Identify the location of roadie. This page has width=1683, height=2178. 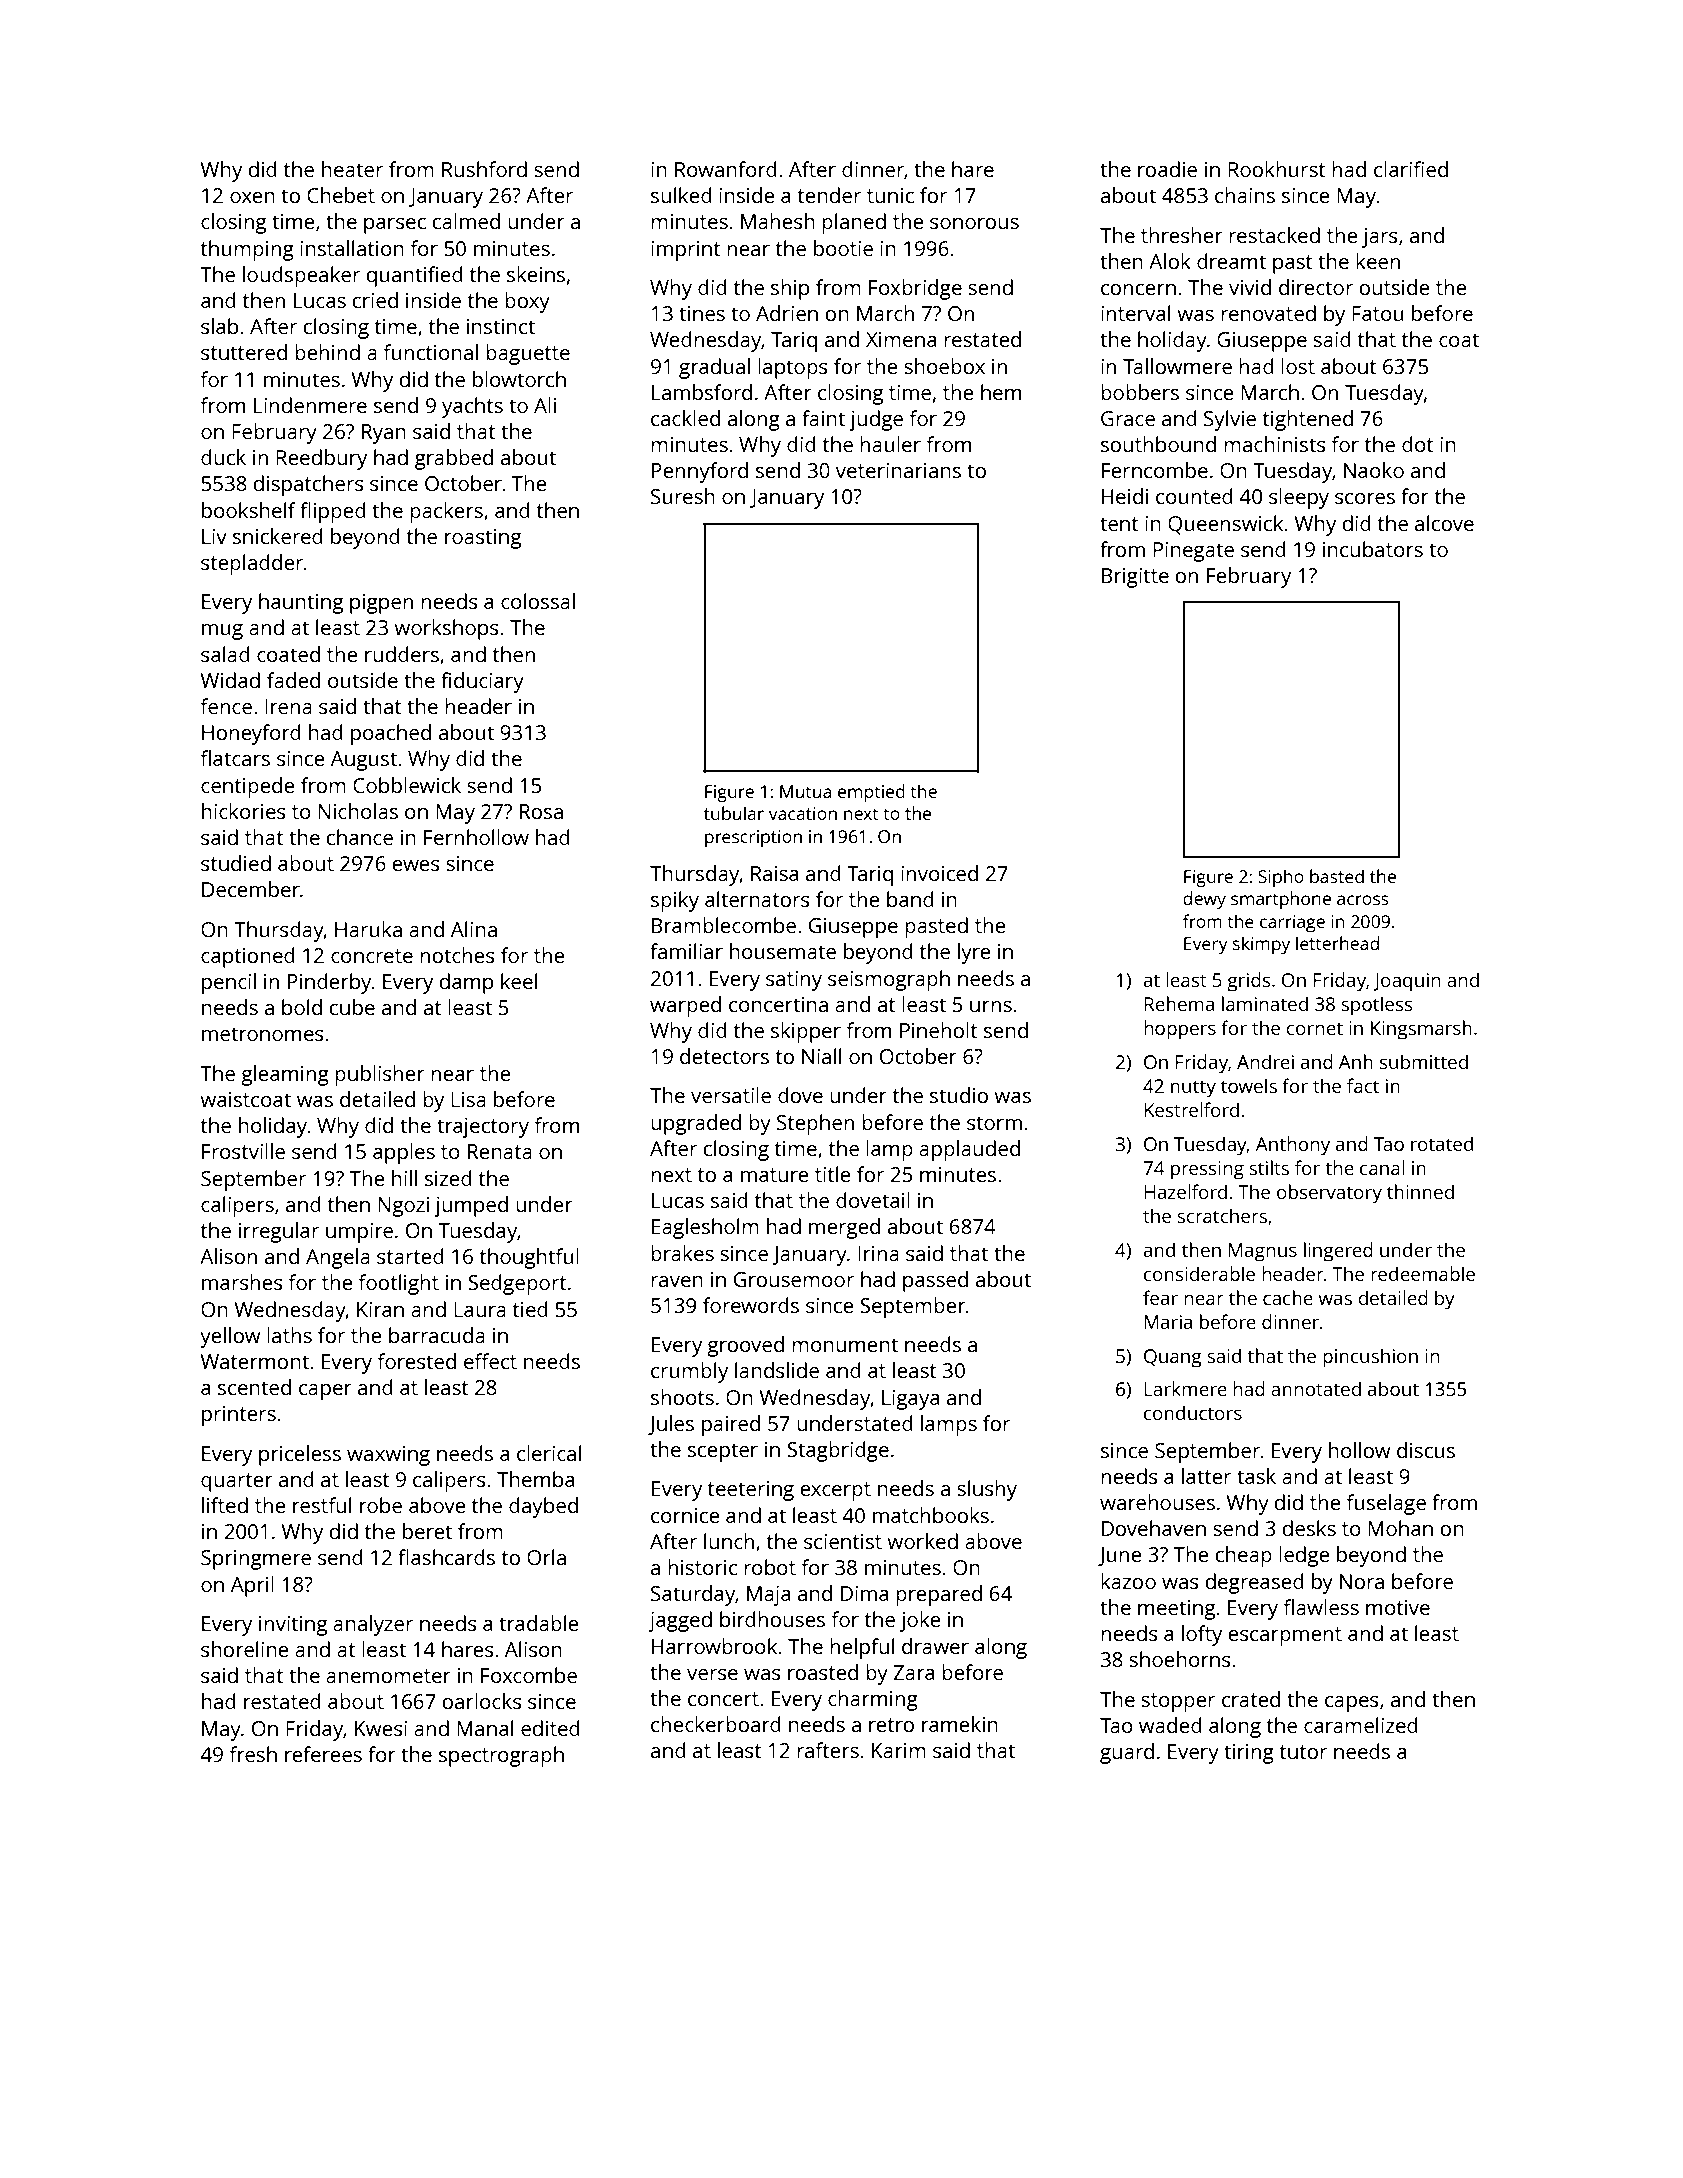
(1167, 169).
